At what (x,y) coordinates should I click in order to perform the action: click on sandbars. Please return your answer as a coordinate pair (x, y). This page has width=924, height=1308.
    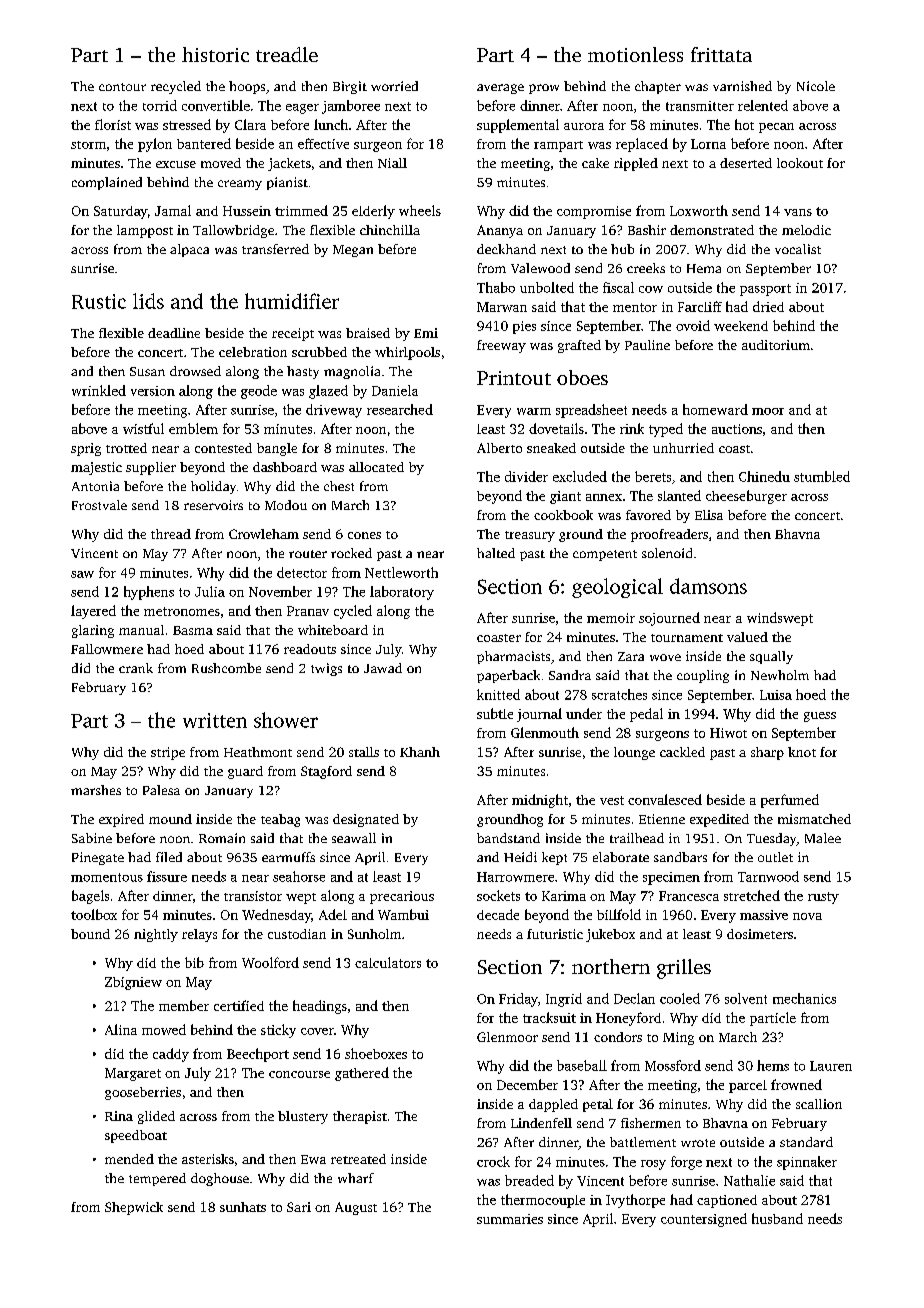
    Looking at the image, I should click on (680, 857).
